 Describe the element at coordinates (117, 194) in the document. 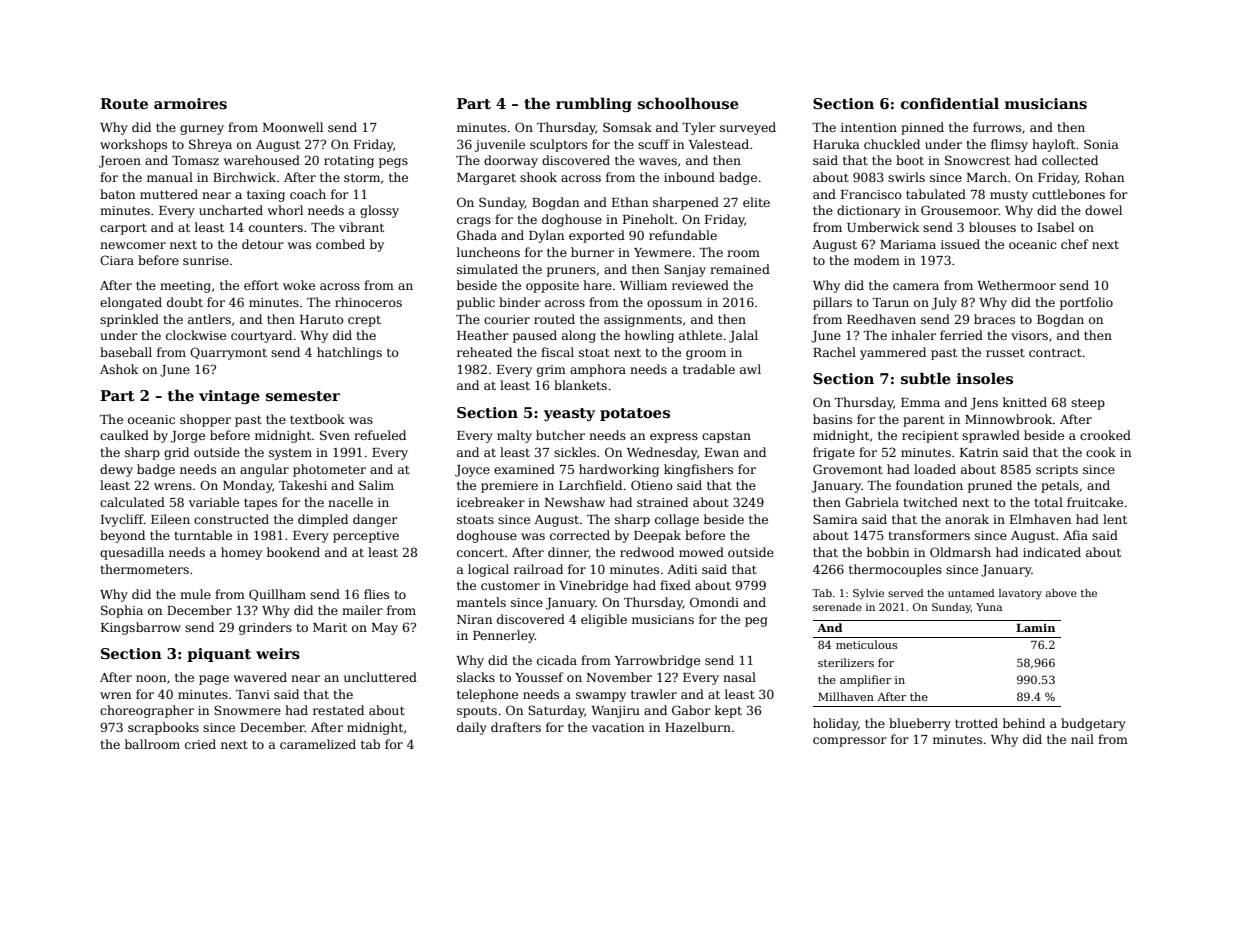

I see `baton` at that location.
